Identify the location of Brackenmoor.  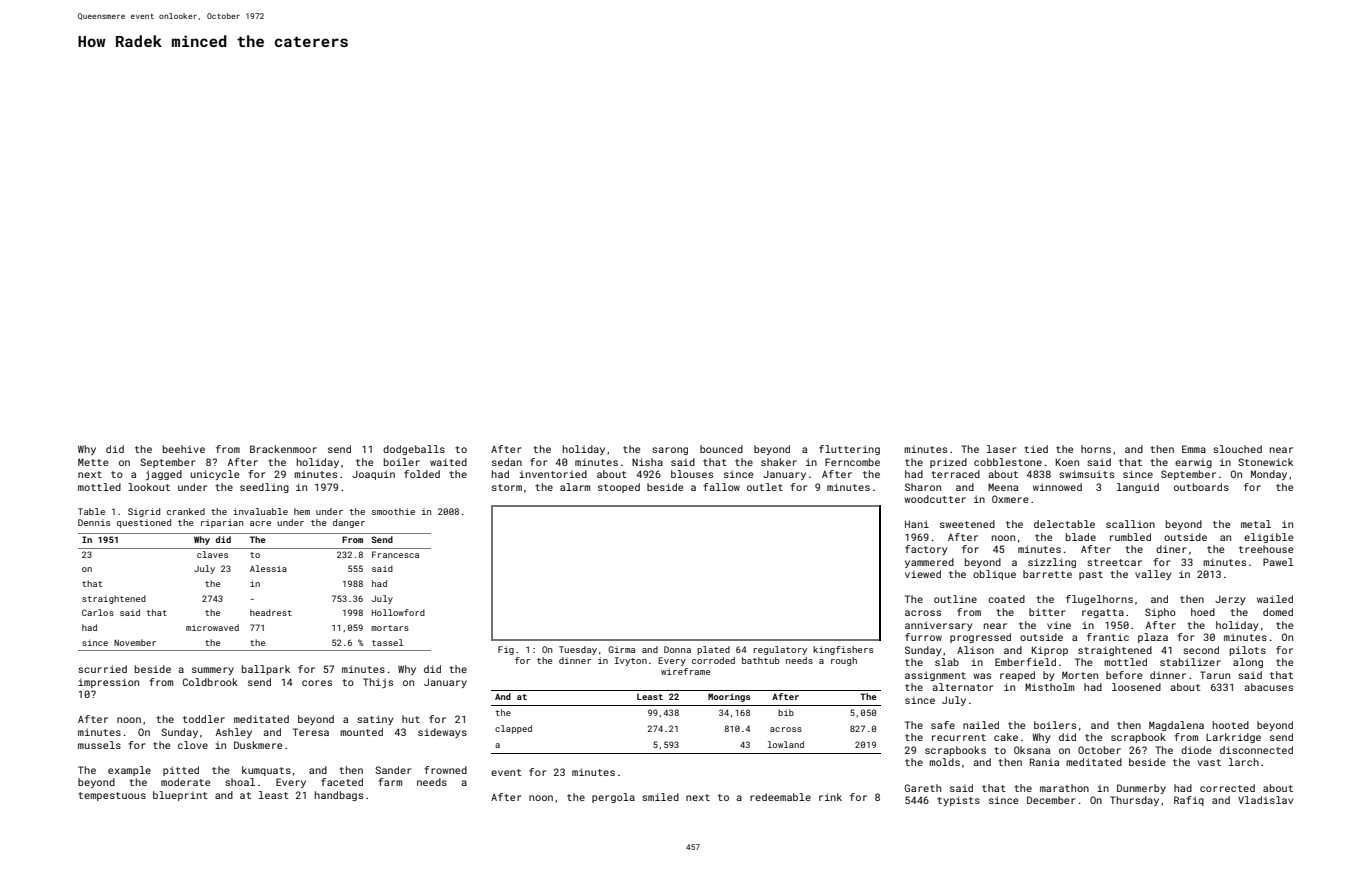
(283, 449).
